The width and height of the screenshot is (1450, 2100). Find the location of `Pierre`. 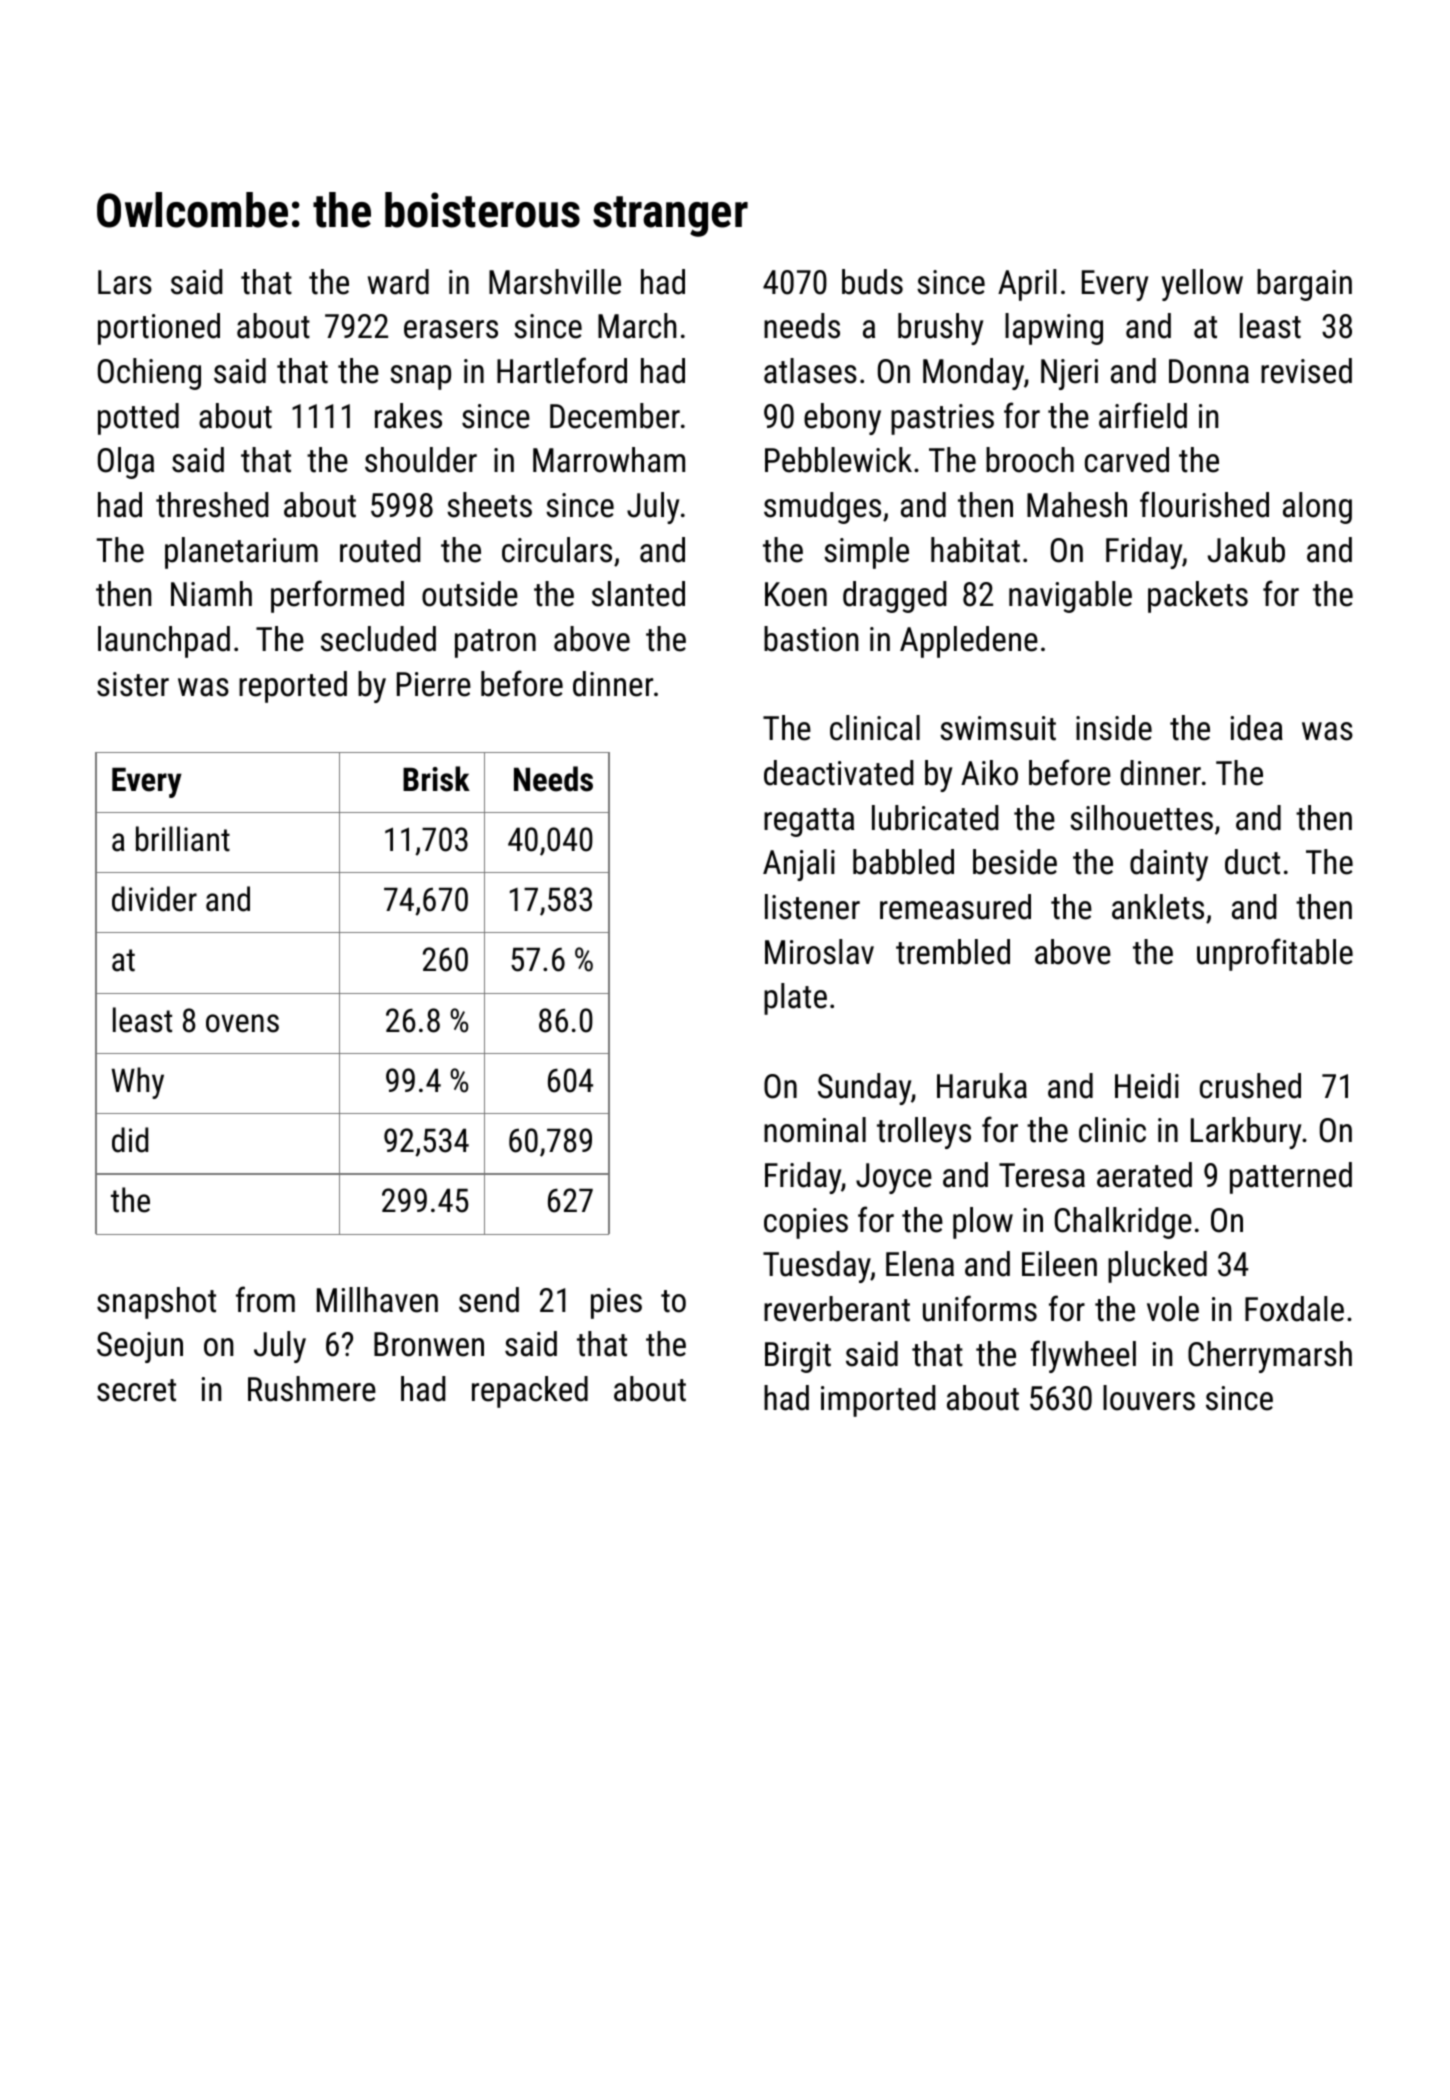

Pierre is located at coordinates (434, 684).
